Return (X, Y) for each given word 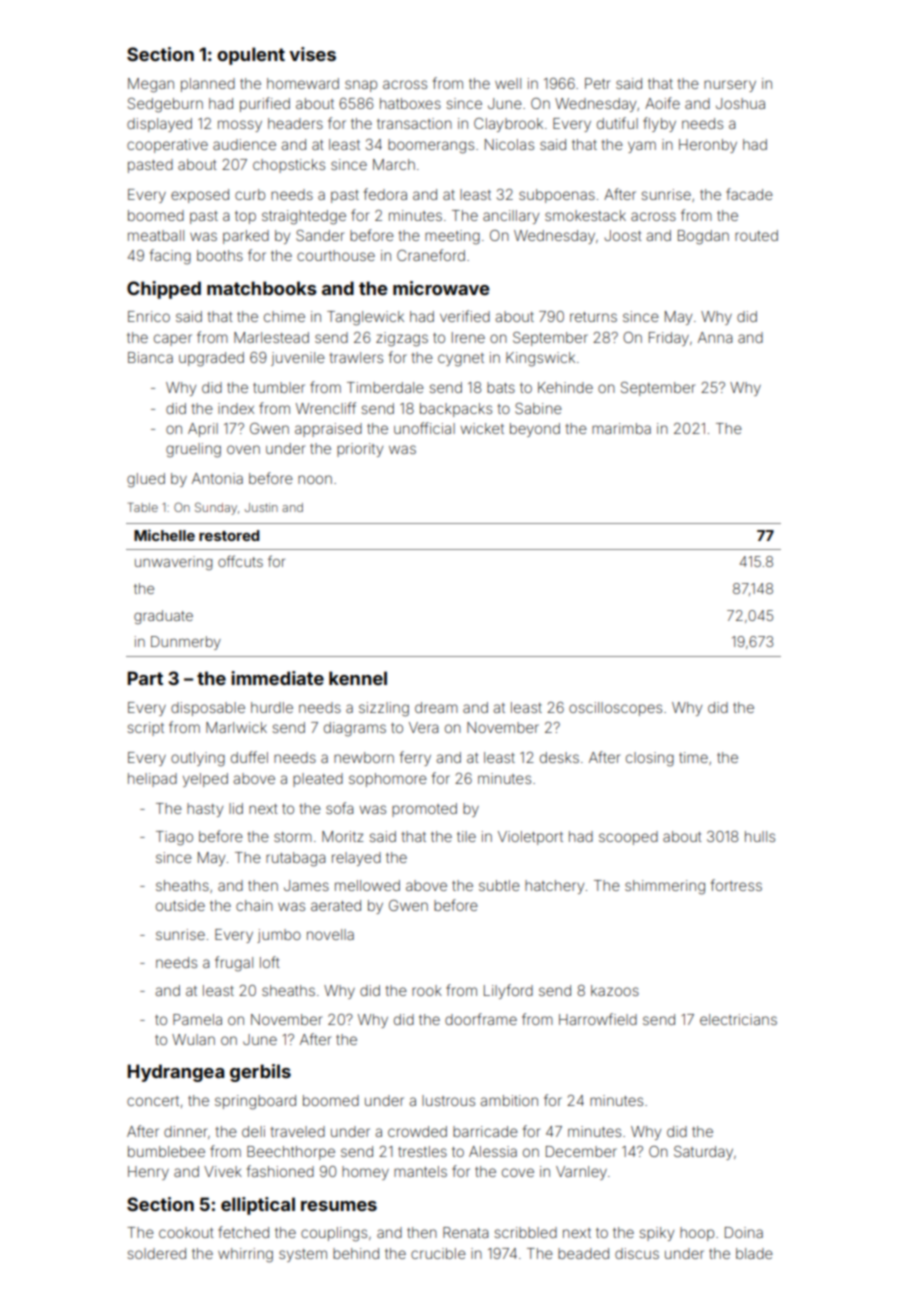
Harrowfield (598, 1019)
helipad (152, 780)
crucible (438, 1253)
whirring (245, 1255)
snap (361, 86)
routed (756, 235)
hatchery (554, 887)
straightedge (304, 217)
